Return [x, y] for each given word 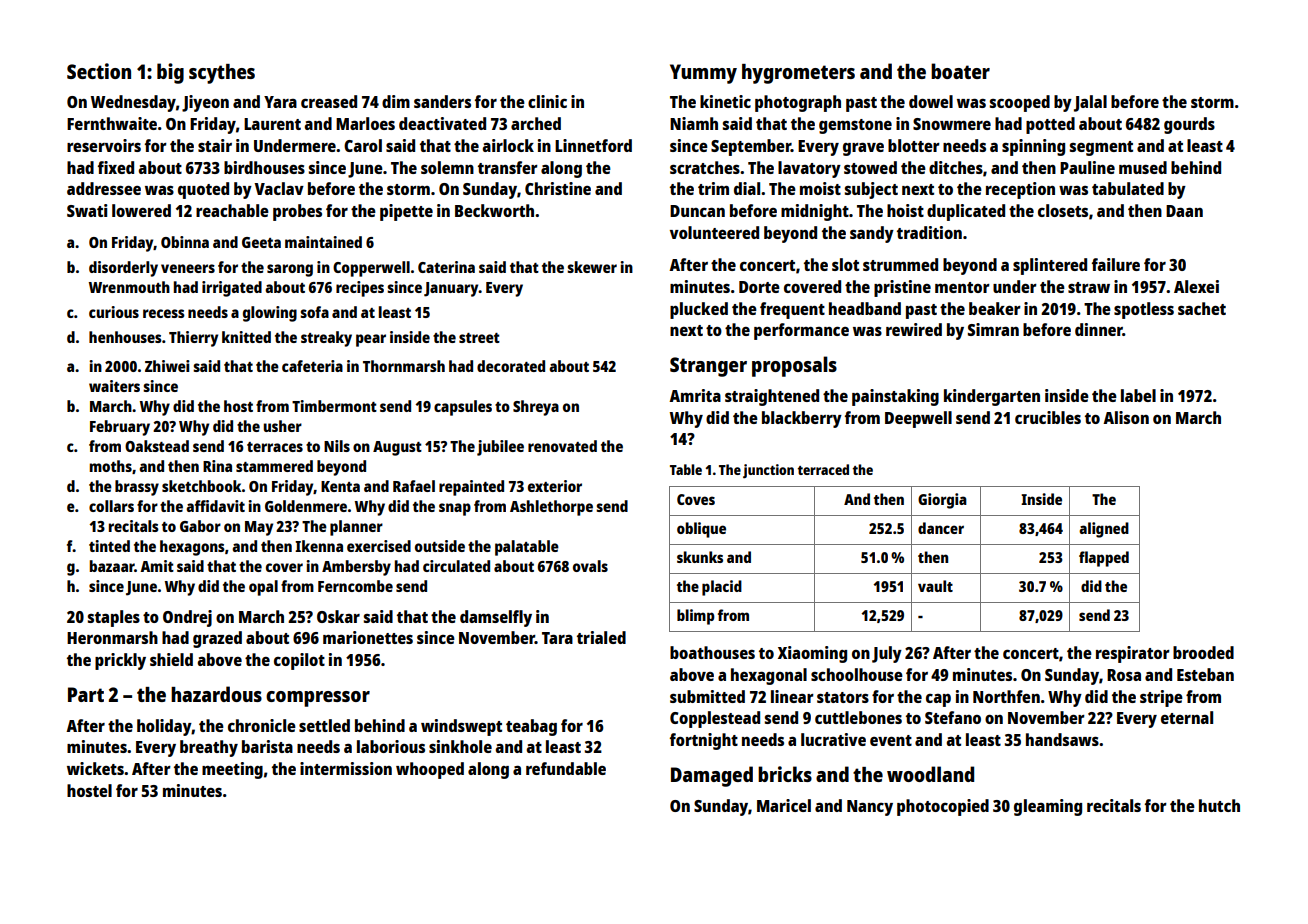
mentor [962, 287]
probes [297, 212]
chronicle [262, 725]
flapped [1104, 559]
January [451, 289]
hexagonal [769, 676]
